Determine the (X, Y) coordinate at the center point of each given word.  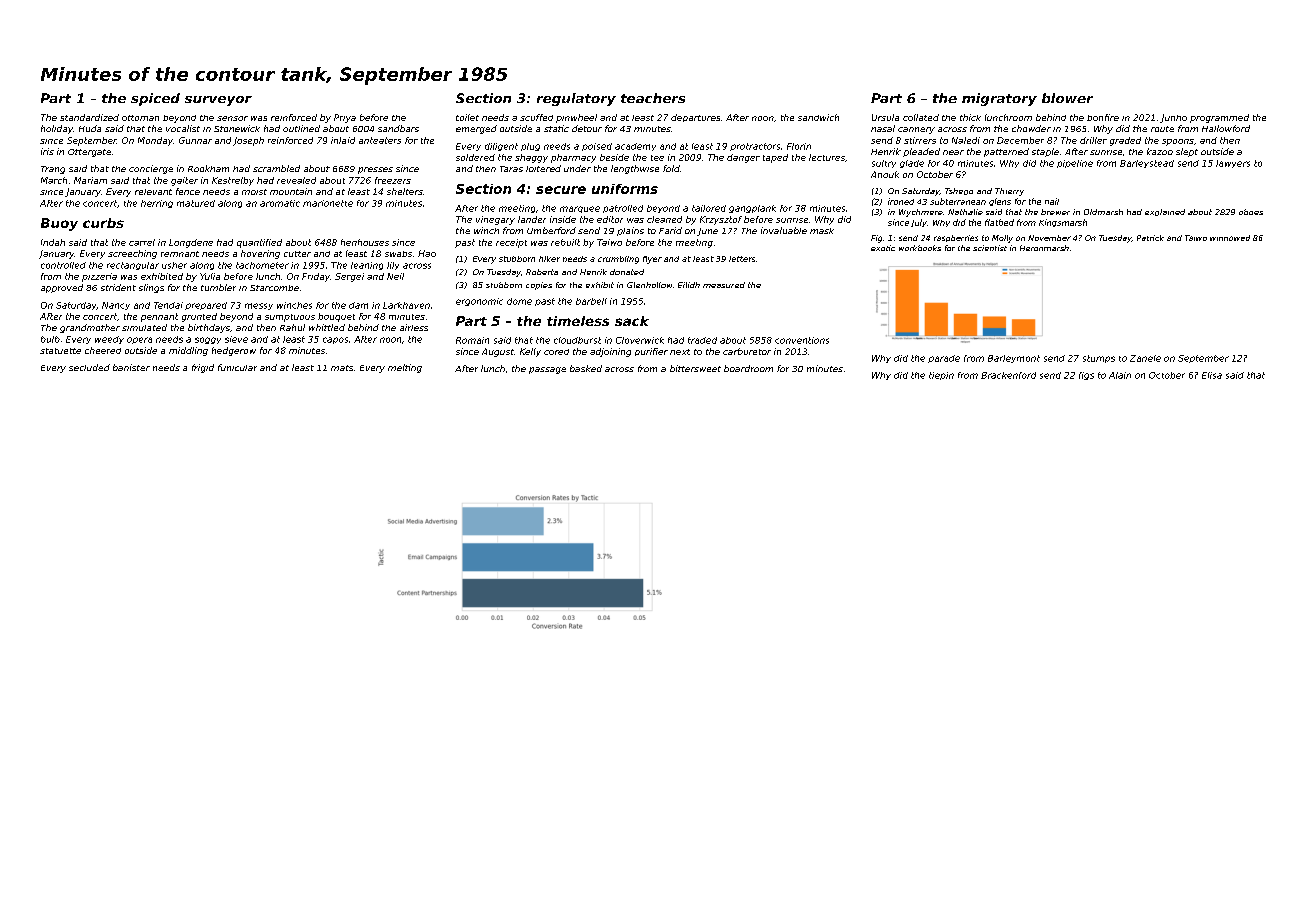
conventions (802, 340)
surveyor (218, 101)
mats (342, 368)
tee (657, 158)
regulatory (576, 99)
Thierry (1009, 192)
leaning (367, 266)
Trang (53, 170)
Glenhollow (649, 285)
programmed (1219, 118)
